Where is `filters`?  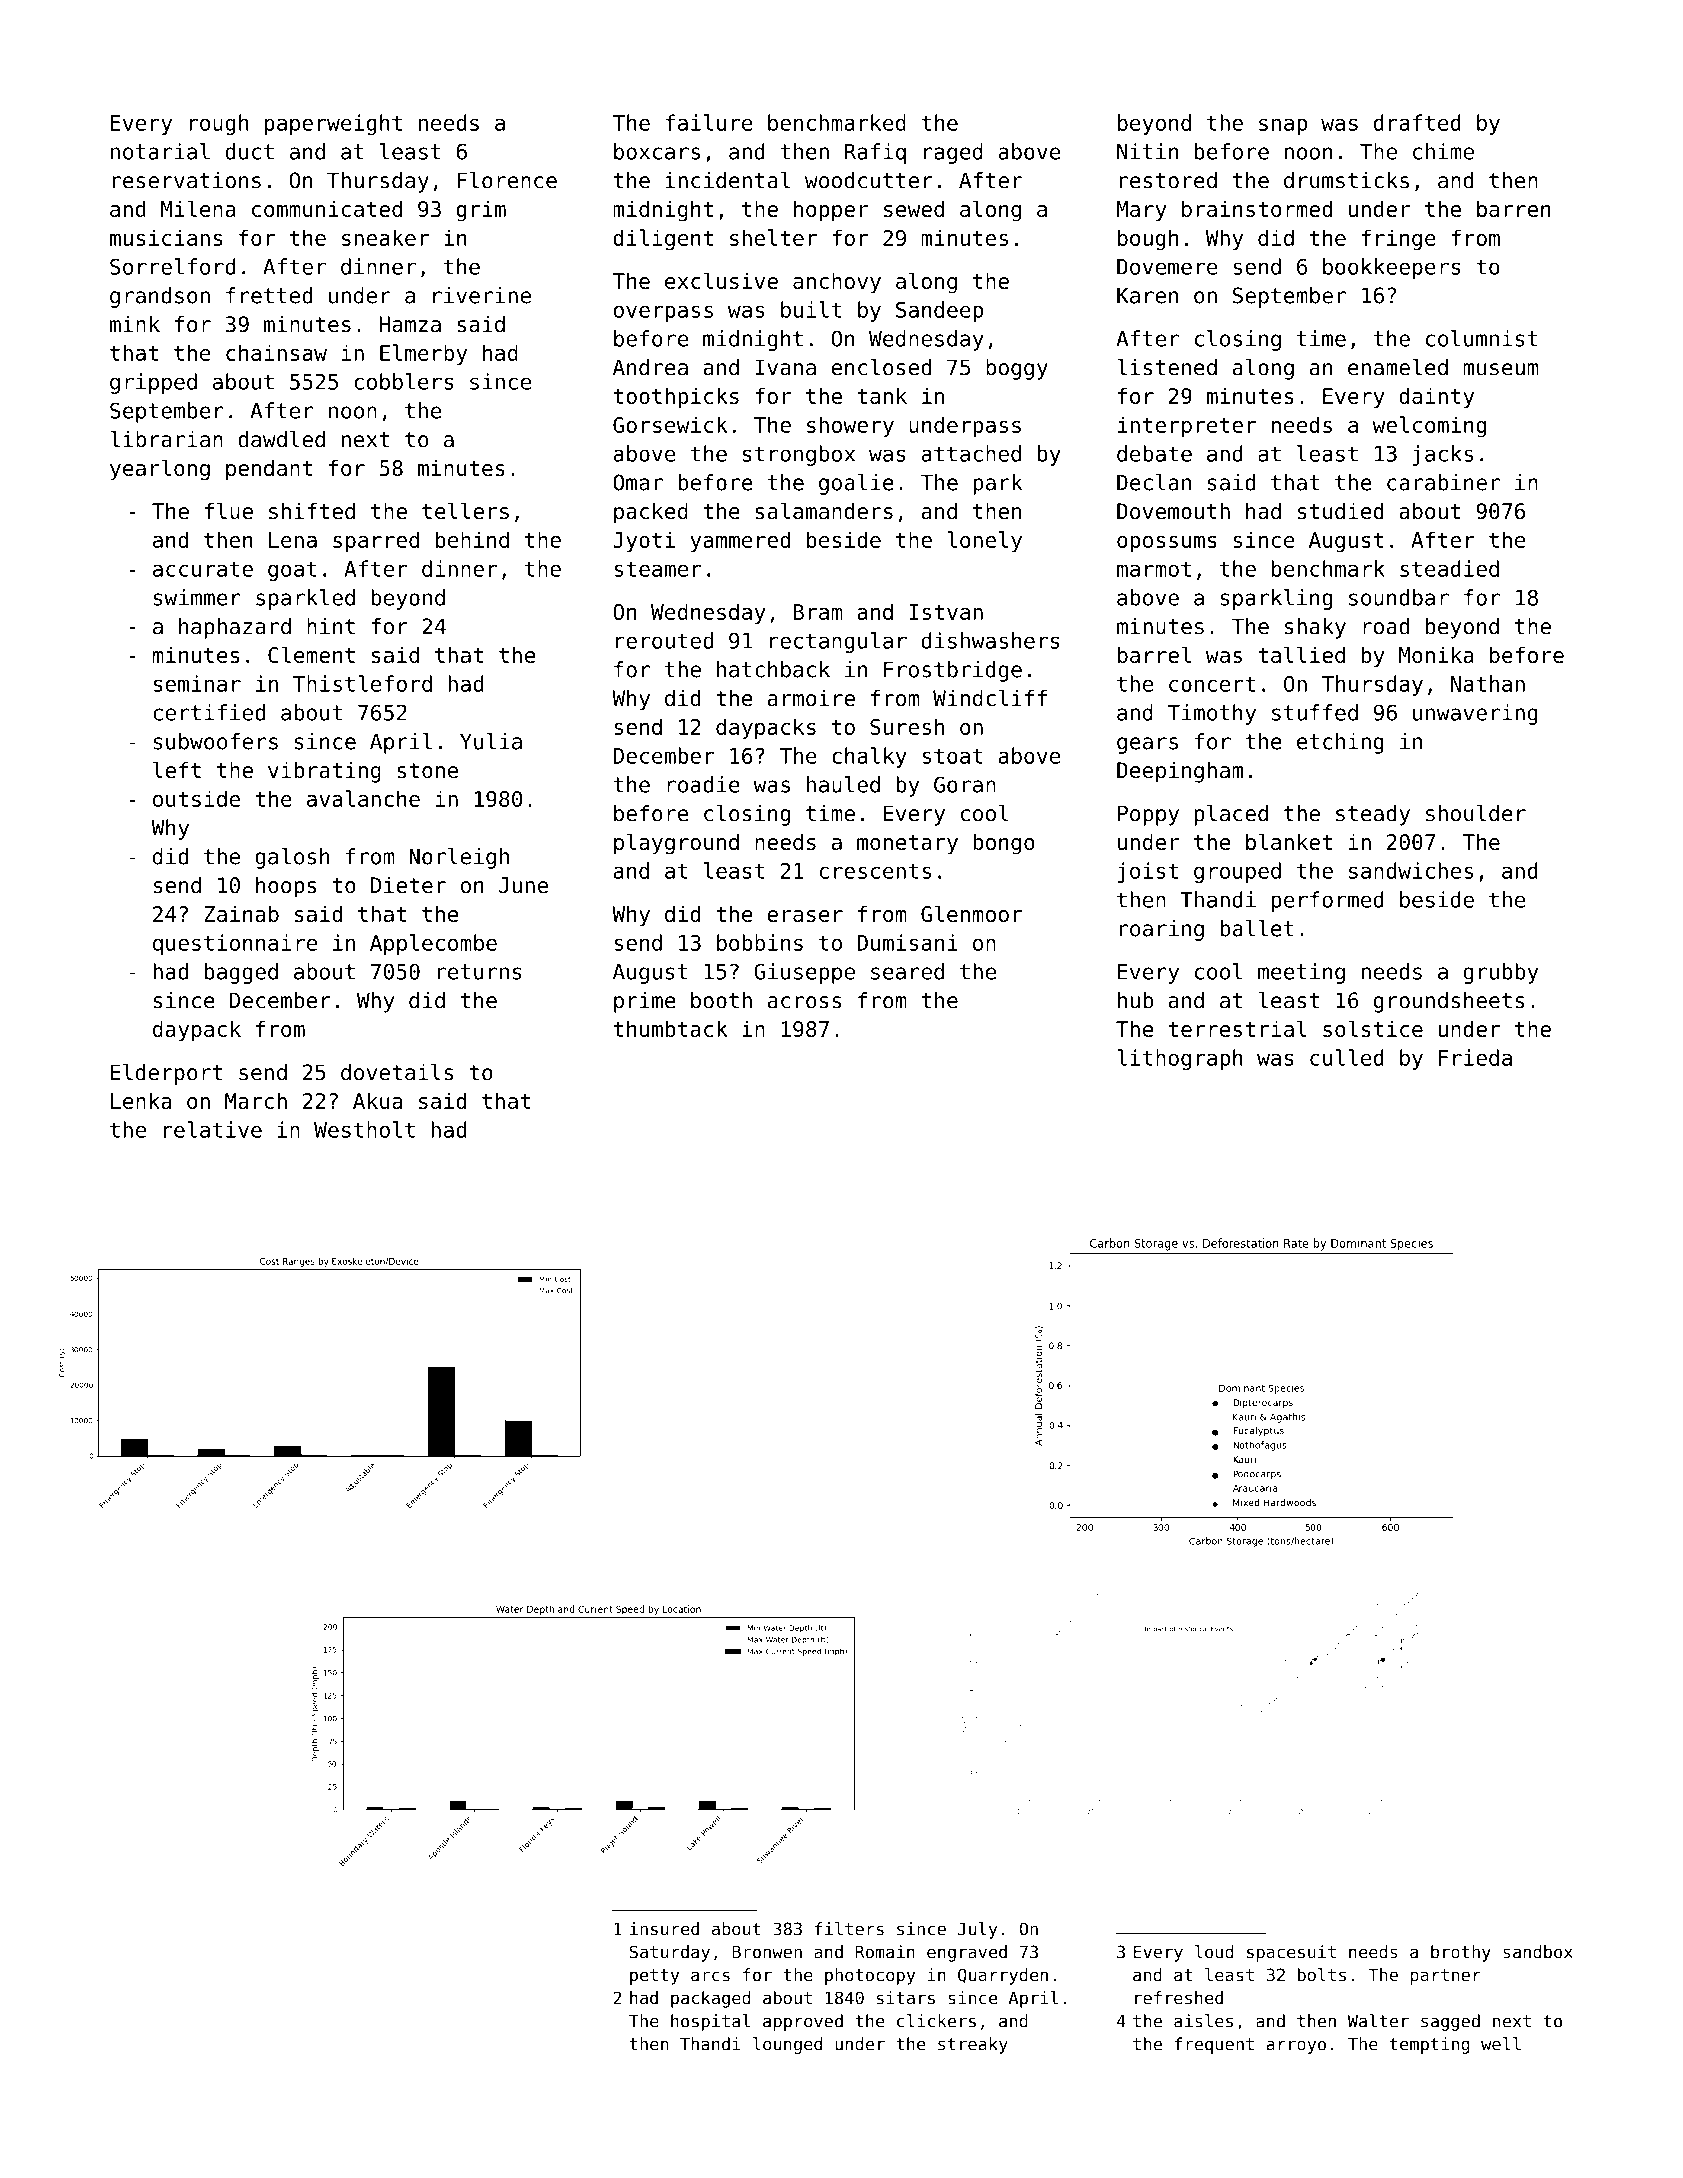
filters is located at coordinates (849, 1929).
